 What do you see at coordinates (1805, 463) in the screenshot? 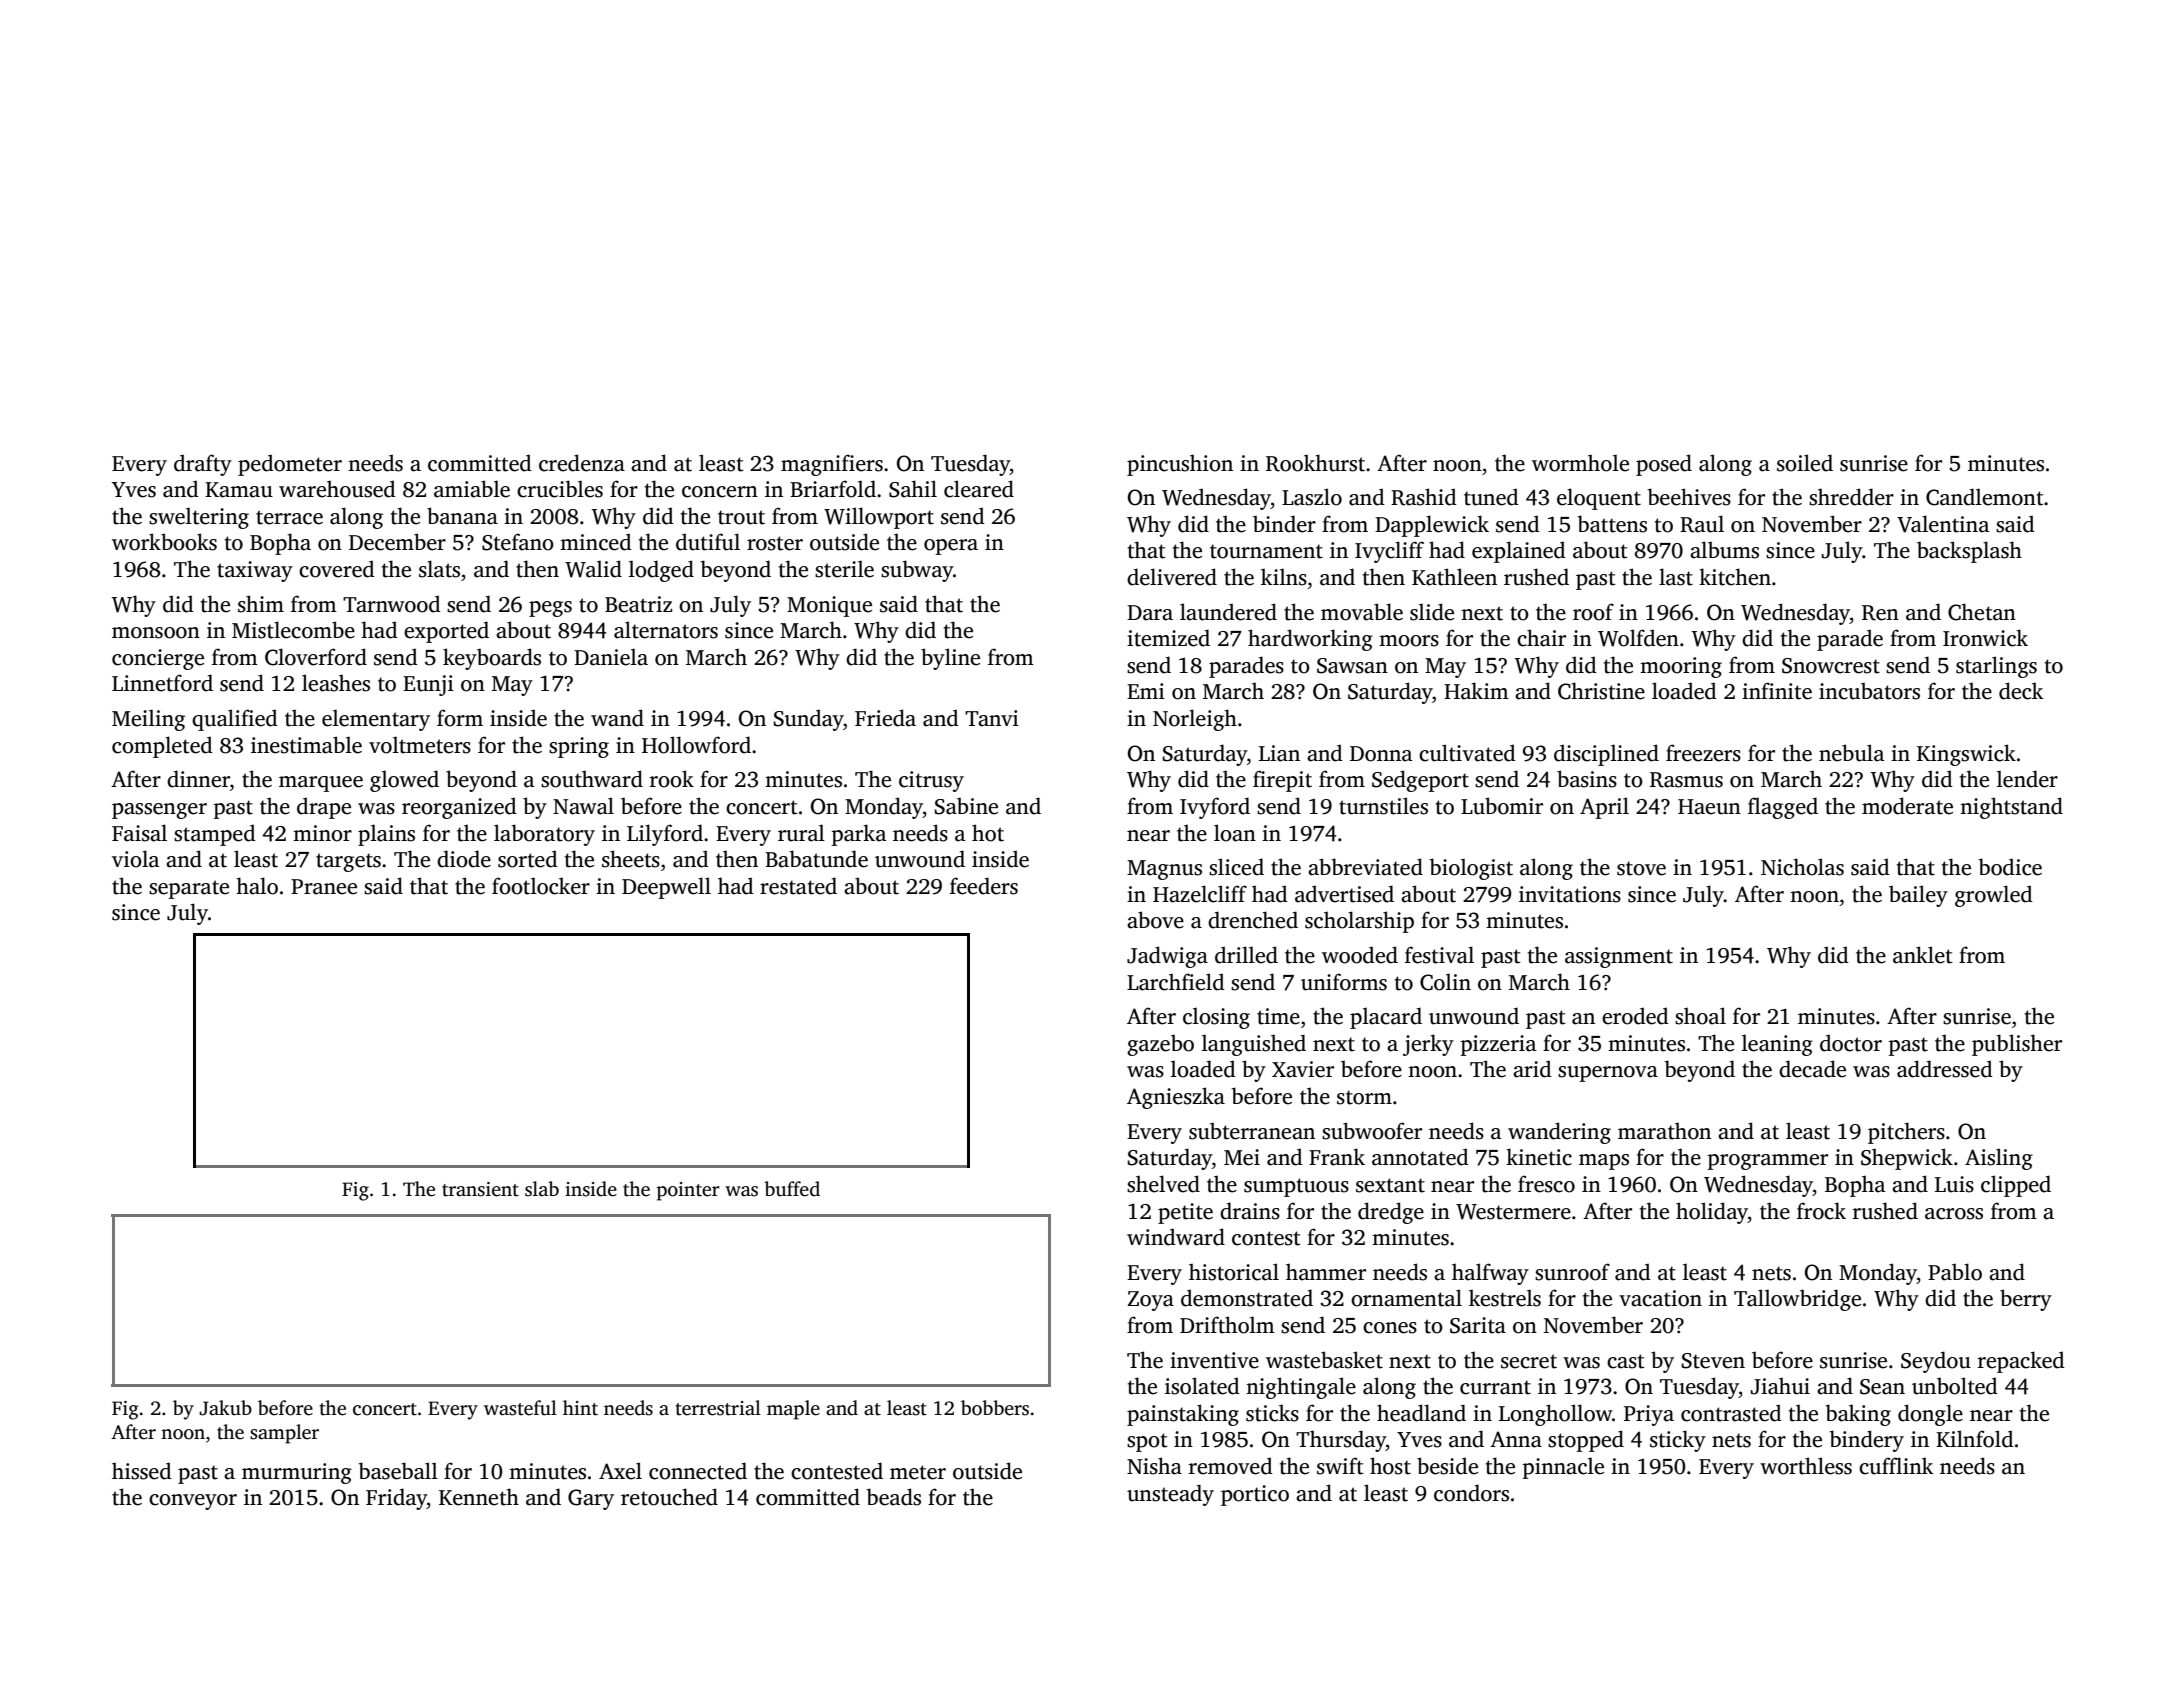
I see `soiled` at bounding box center [1805, 463].
